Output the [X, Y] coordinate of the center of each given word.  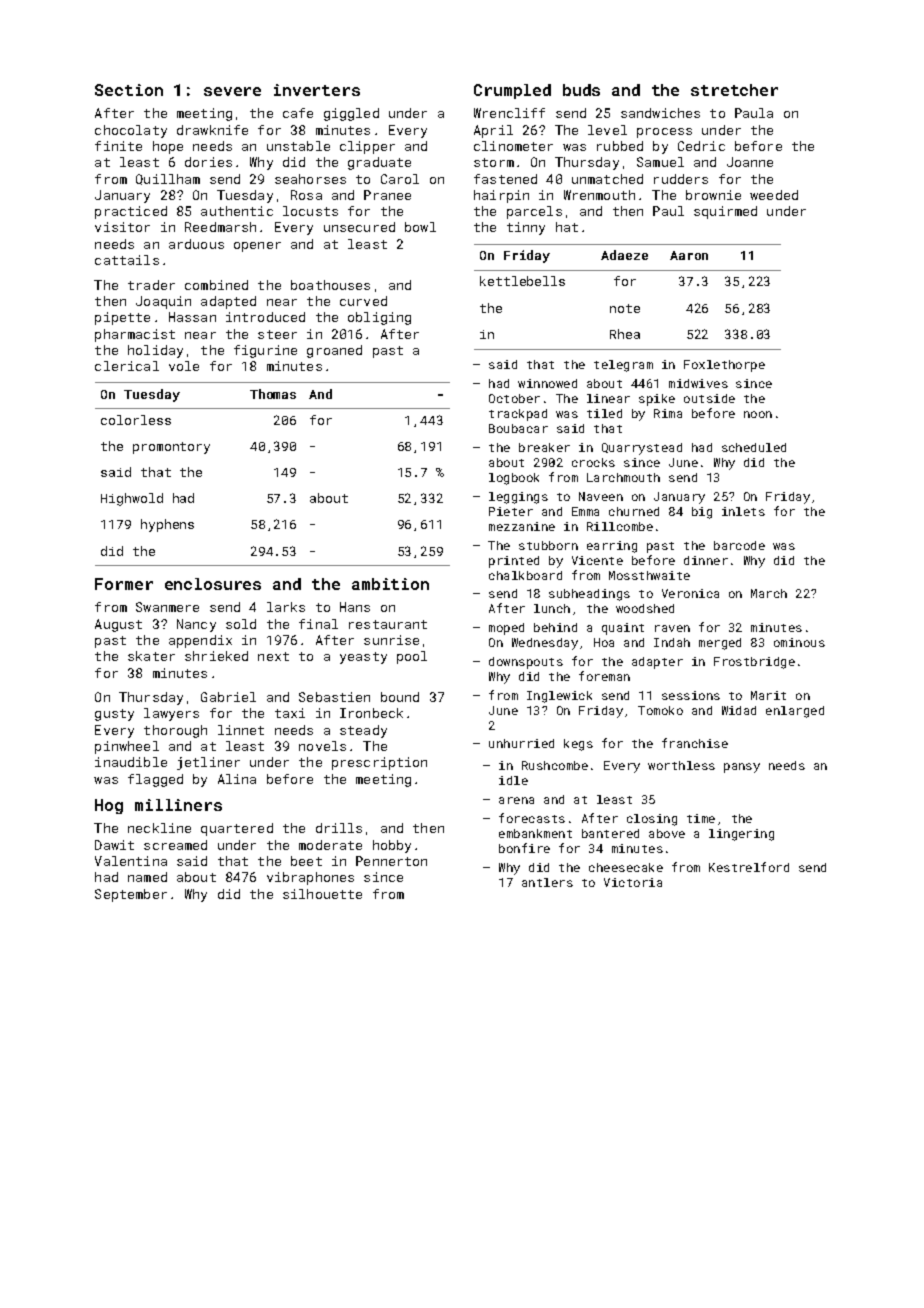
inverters [317, 90]
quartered [237, 829]
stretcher [734, 90]
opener [257, 247]
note [625, 308]
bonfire [524, 848]
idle [513, 780]
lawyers [171, 714]
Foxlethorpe [724, 366]
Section [129, 90]
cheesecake [626, 867]
